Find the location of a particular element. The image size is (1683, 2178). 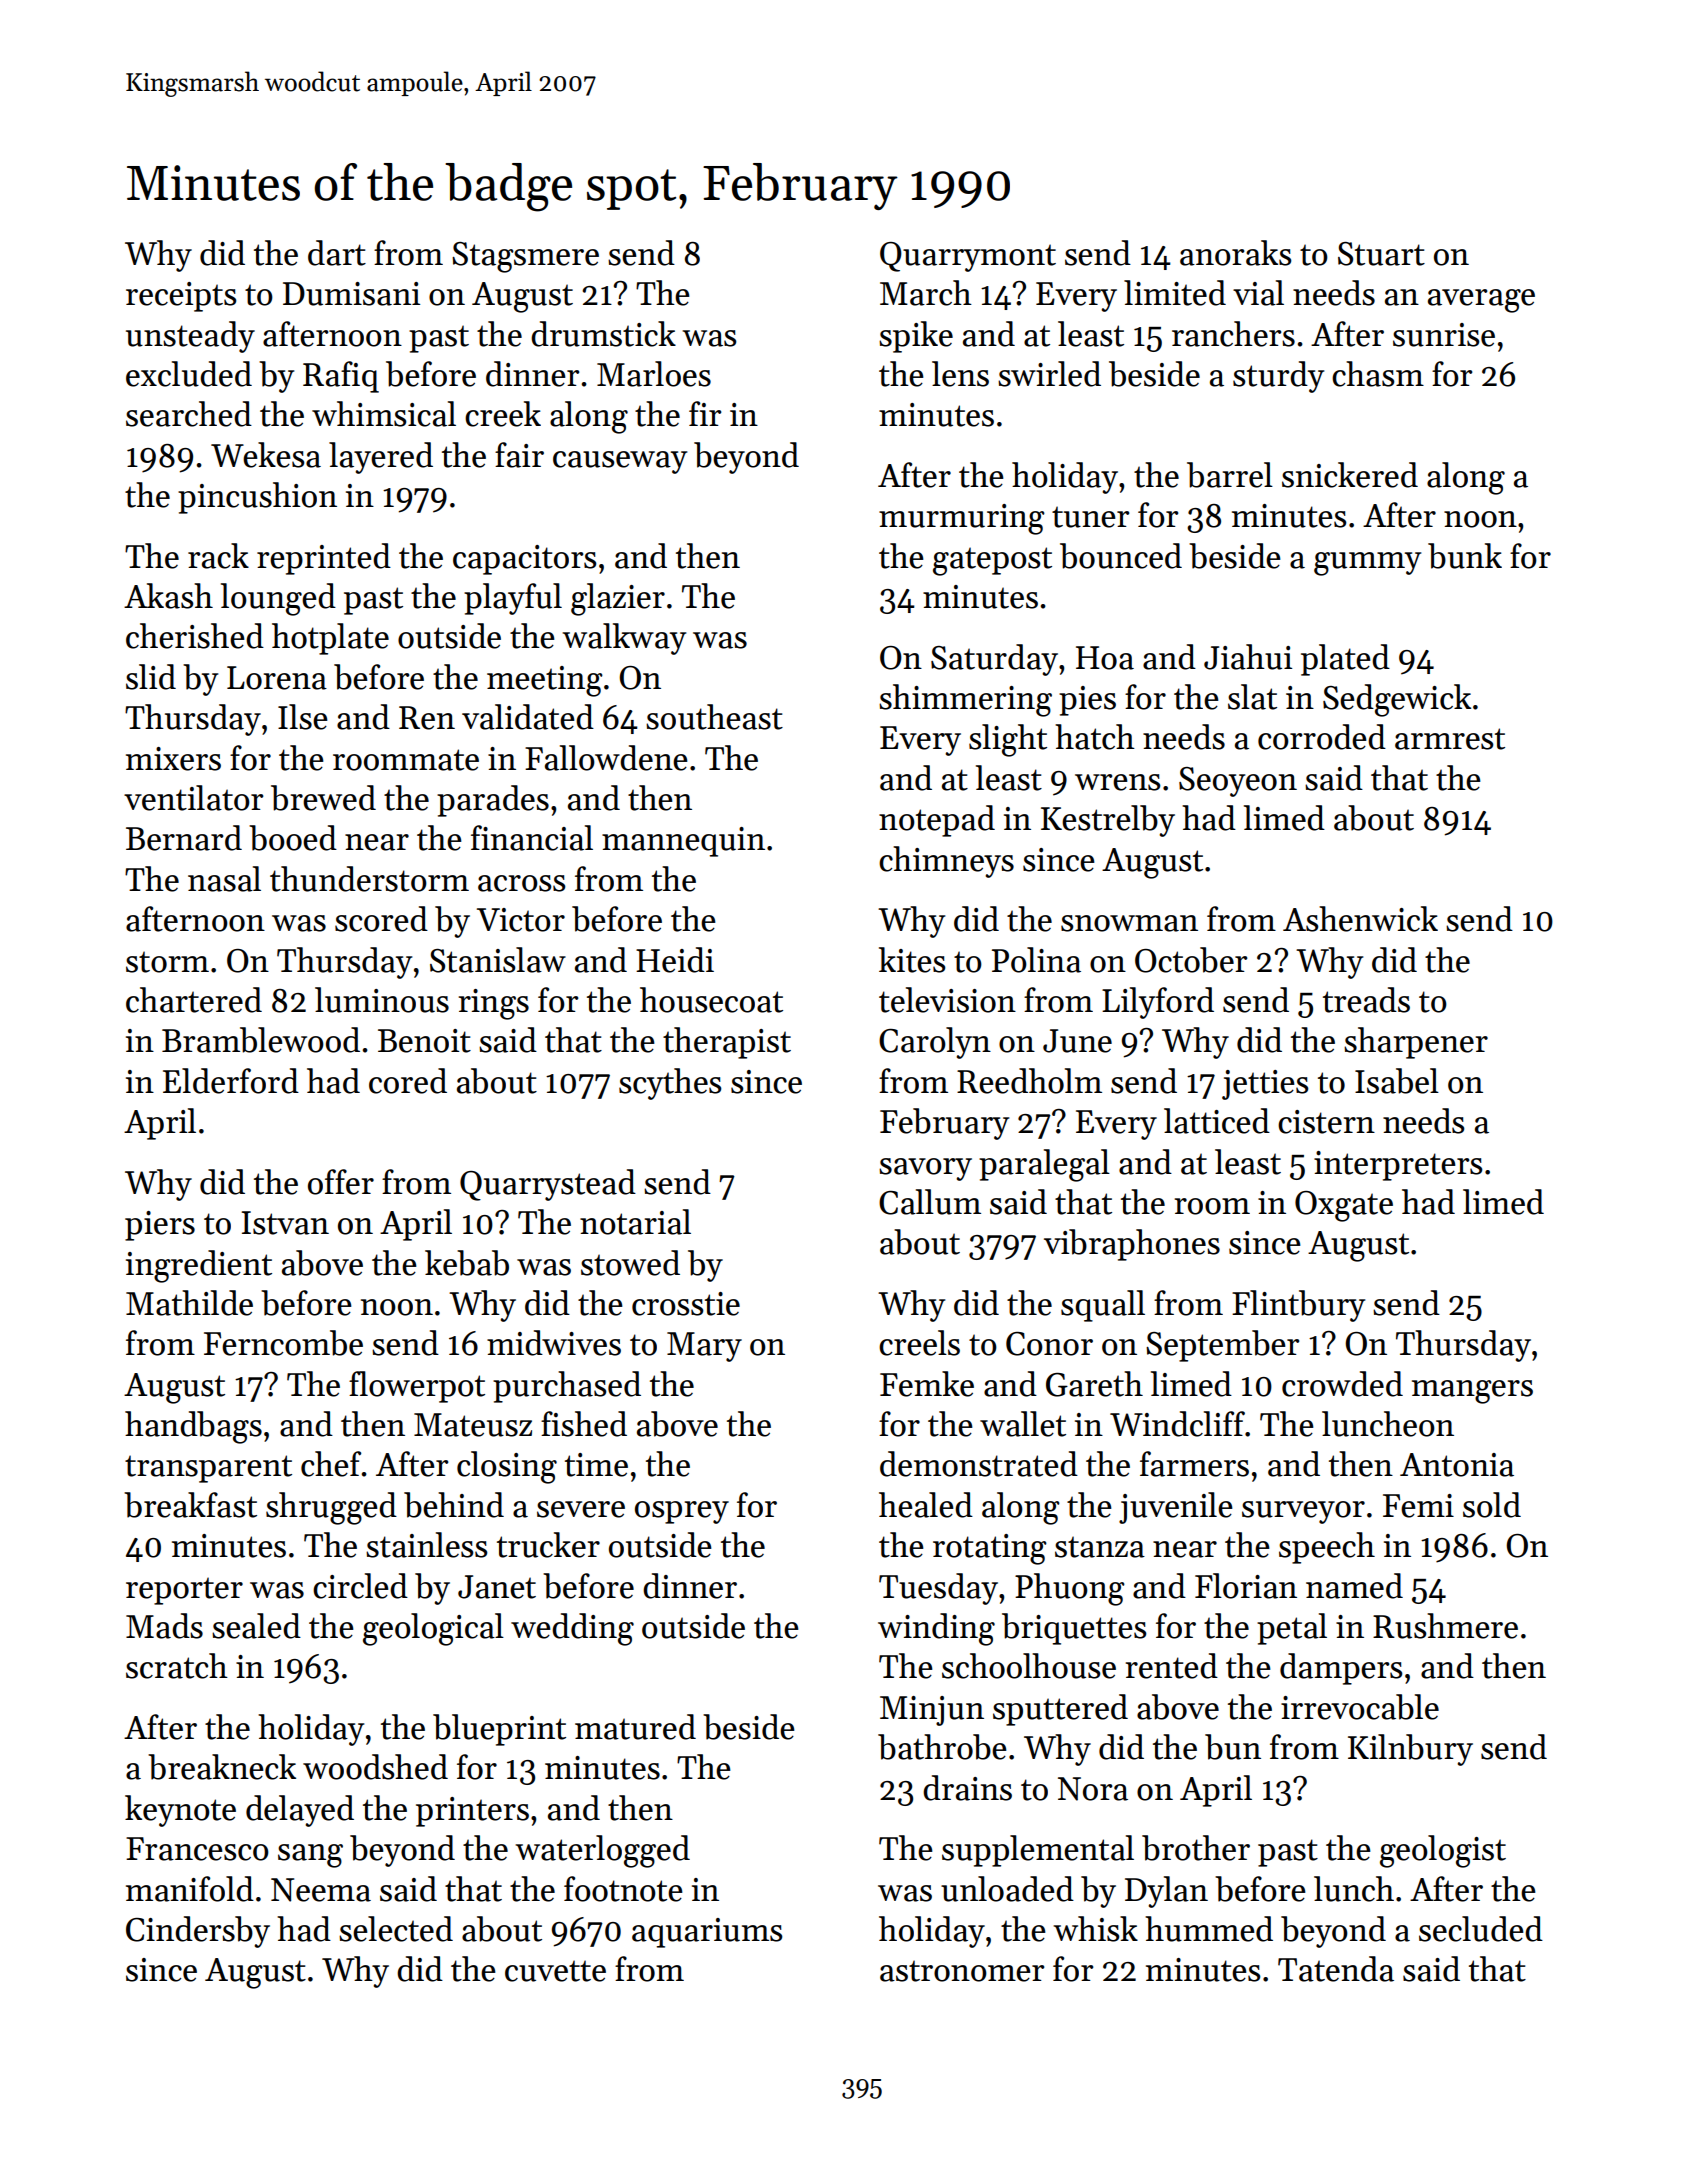

Heidi is located at coordinates (675, 960).
